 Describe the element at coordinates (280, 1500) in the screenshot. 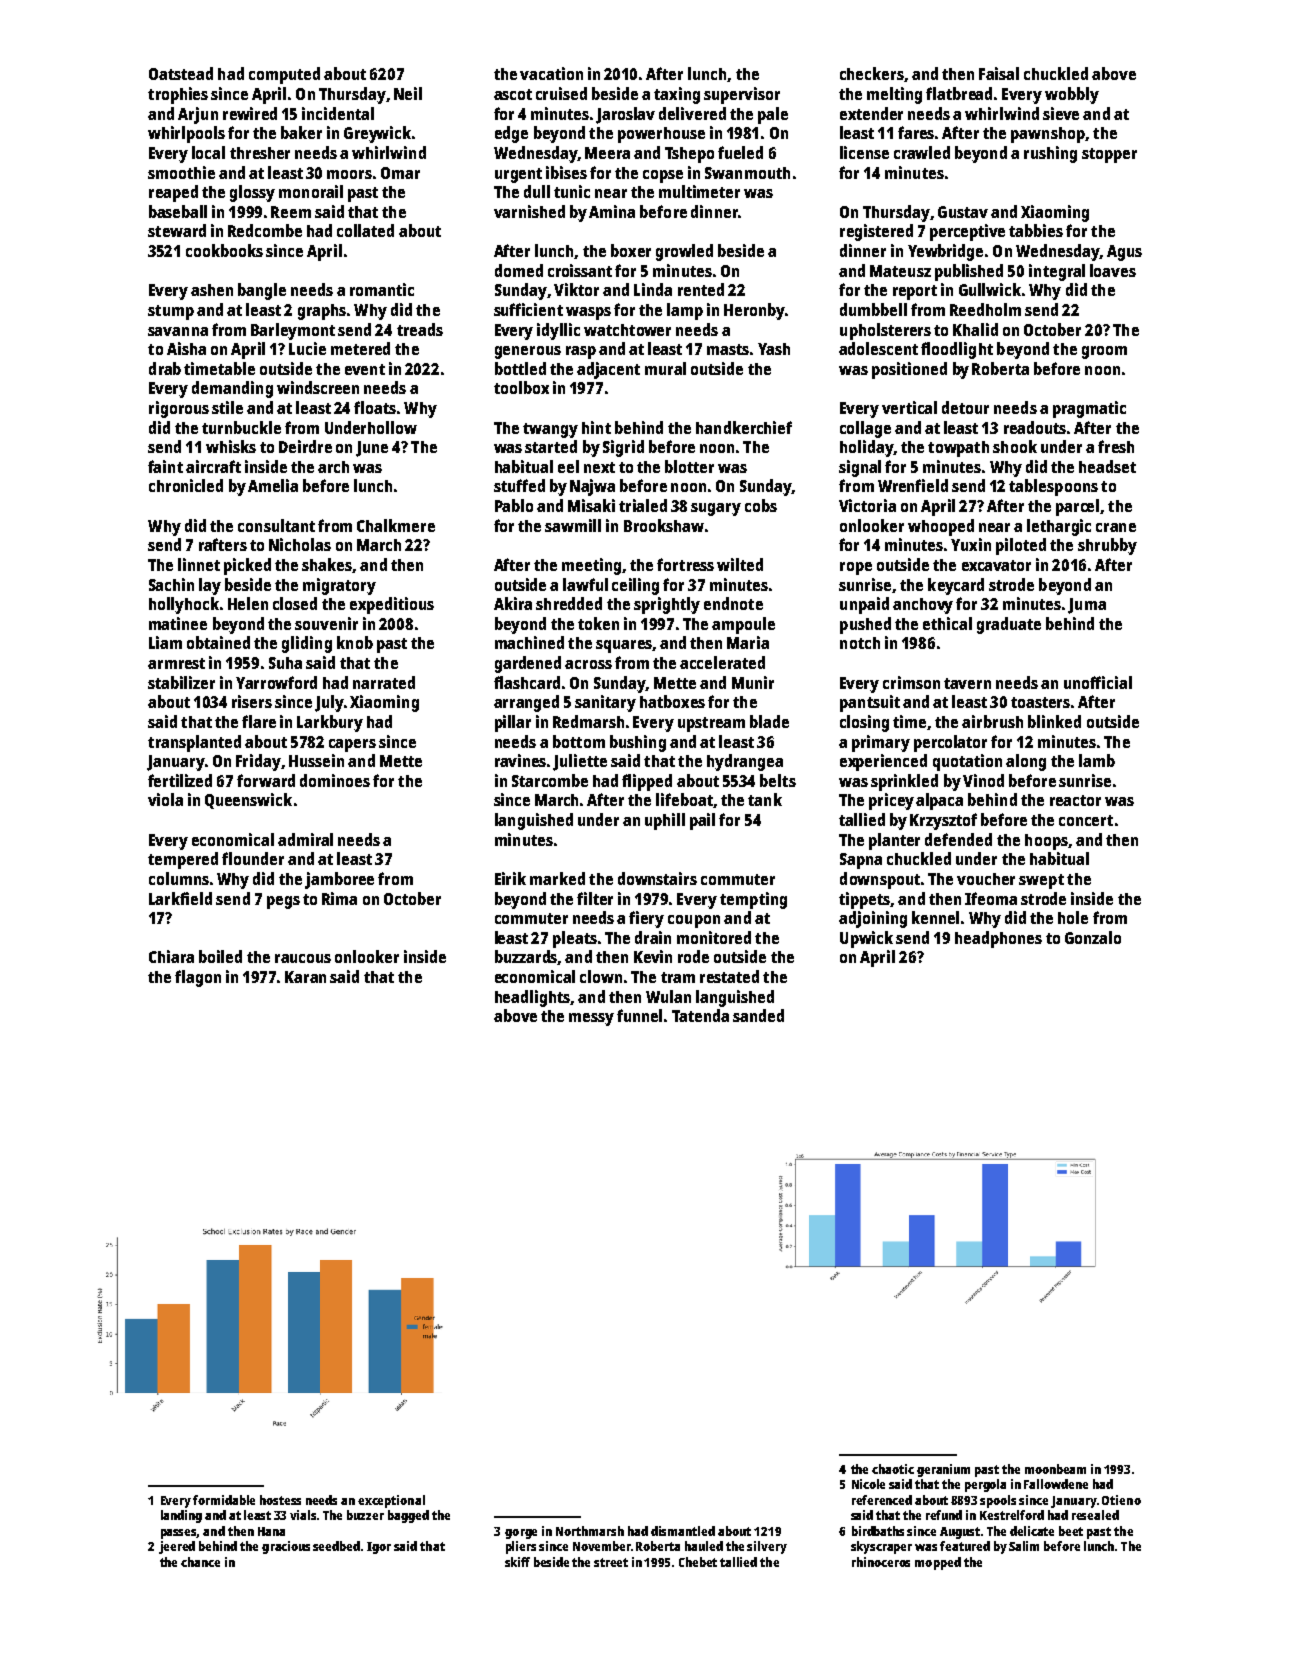

I see `hostess` at that location.
